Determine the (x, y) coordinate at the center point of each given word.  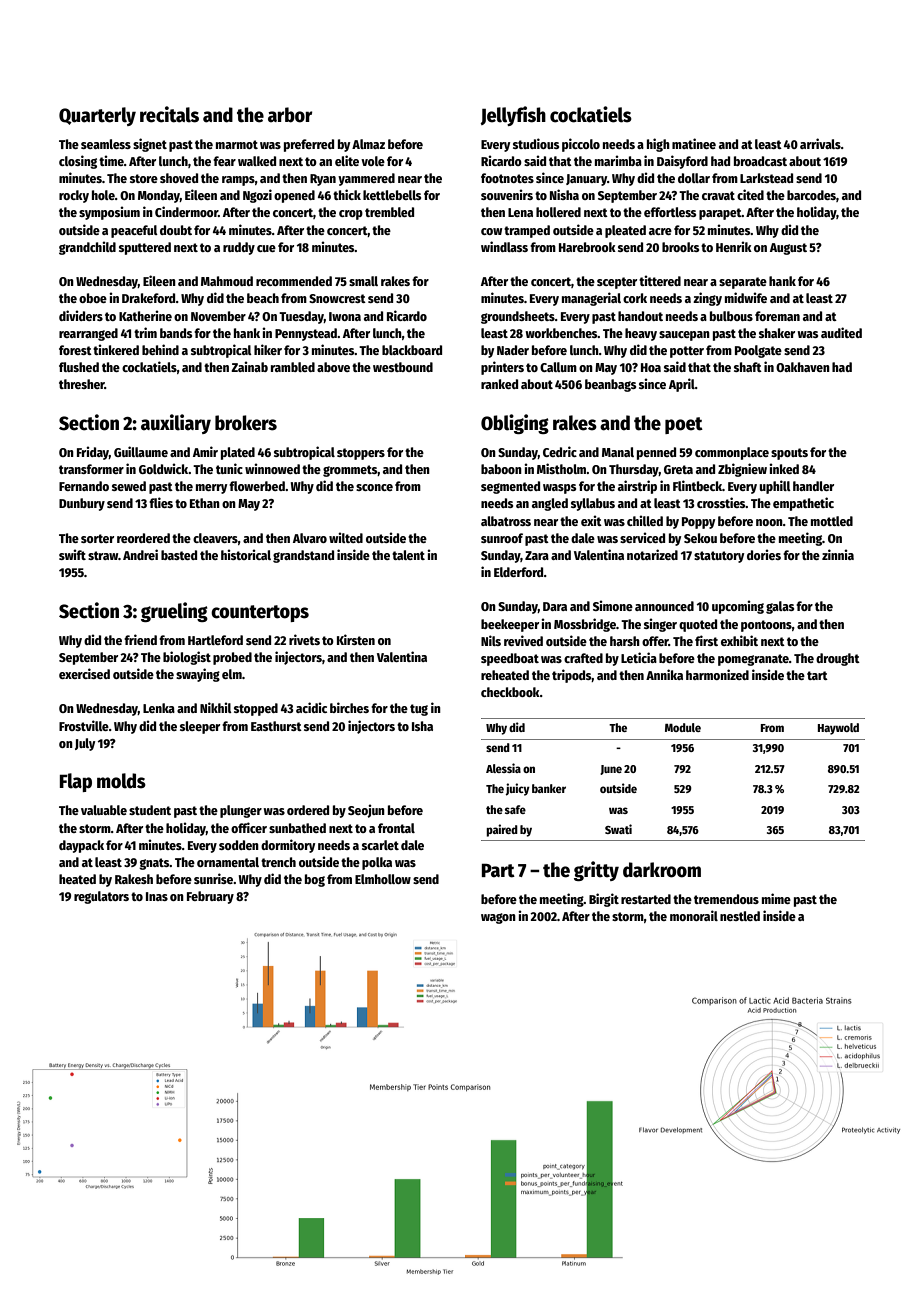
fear (224, 161)
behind (160, 349)
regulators (101, 897)
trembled (389, 212)
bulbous (731, 316)
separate (743, 283)
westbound (403, 367)
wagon (498, 918)
